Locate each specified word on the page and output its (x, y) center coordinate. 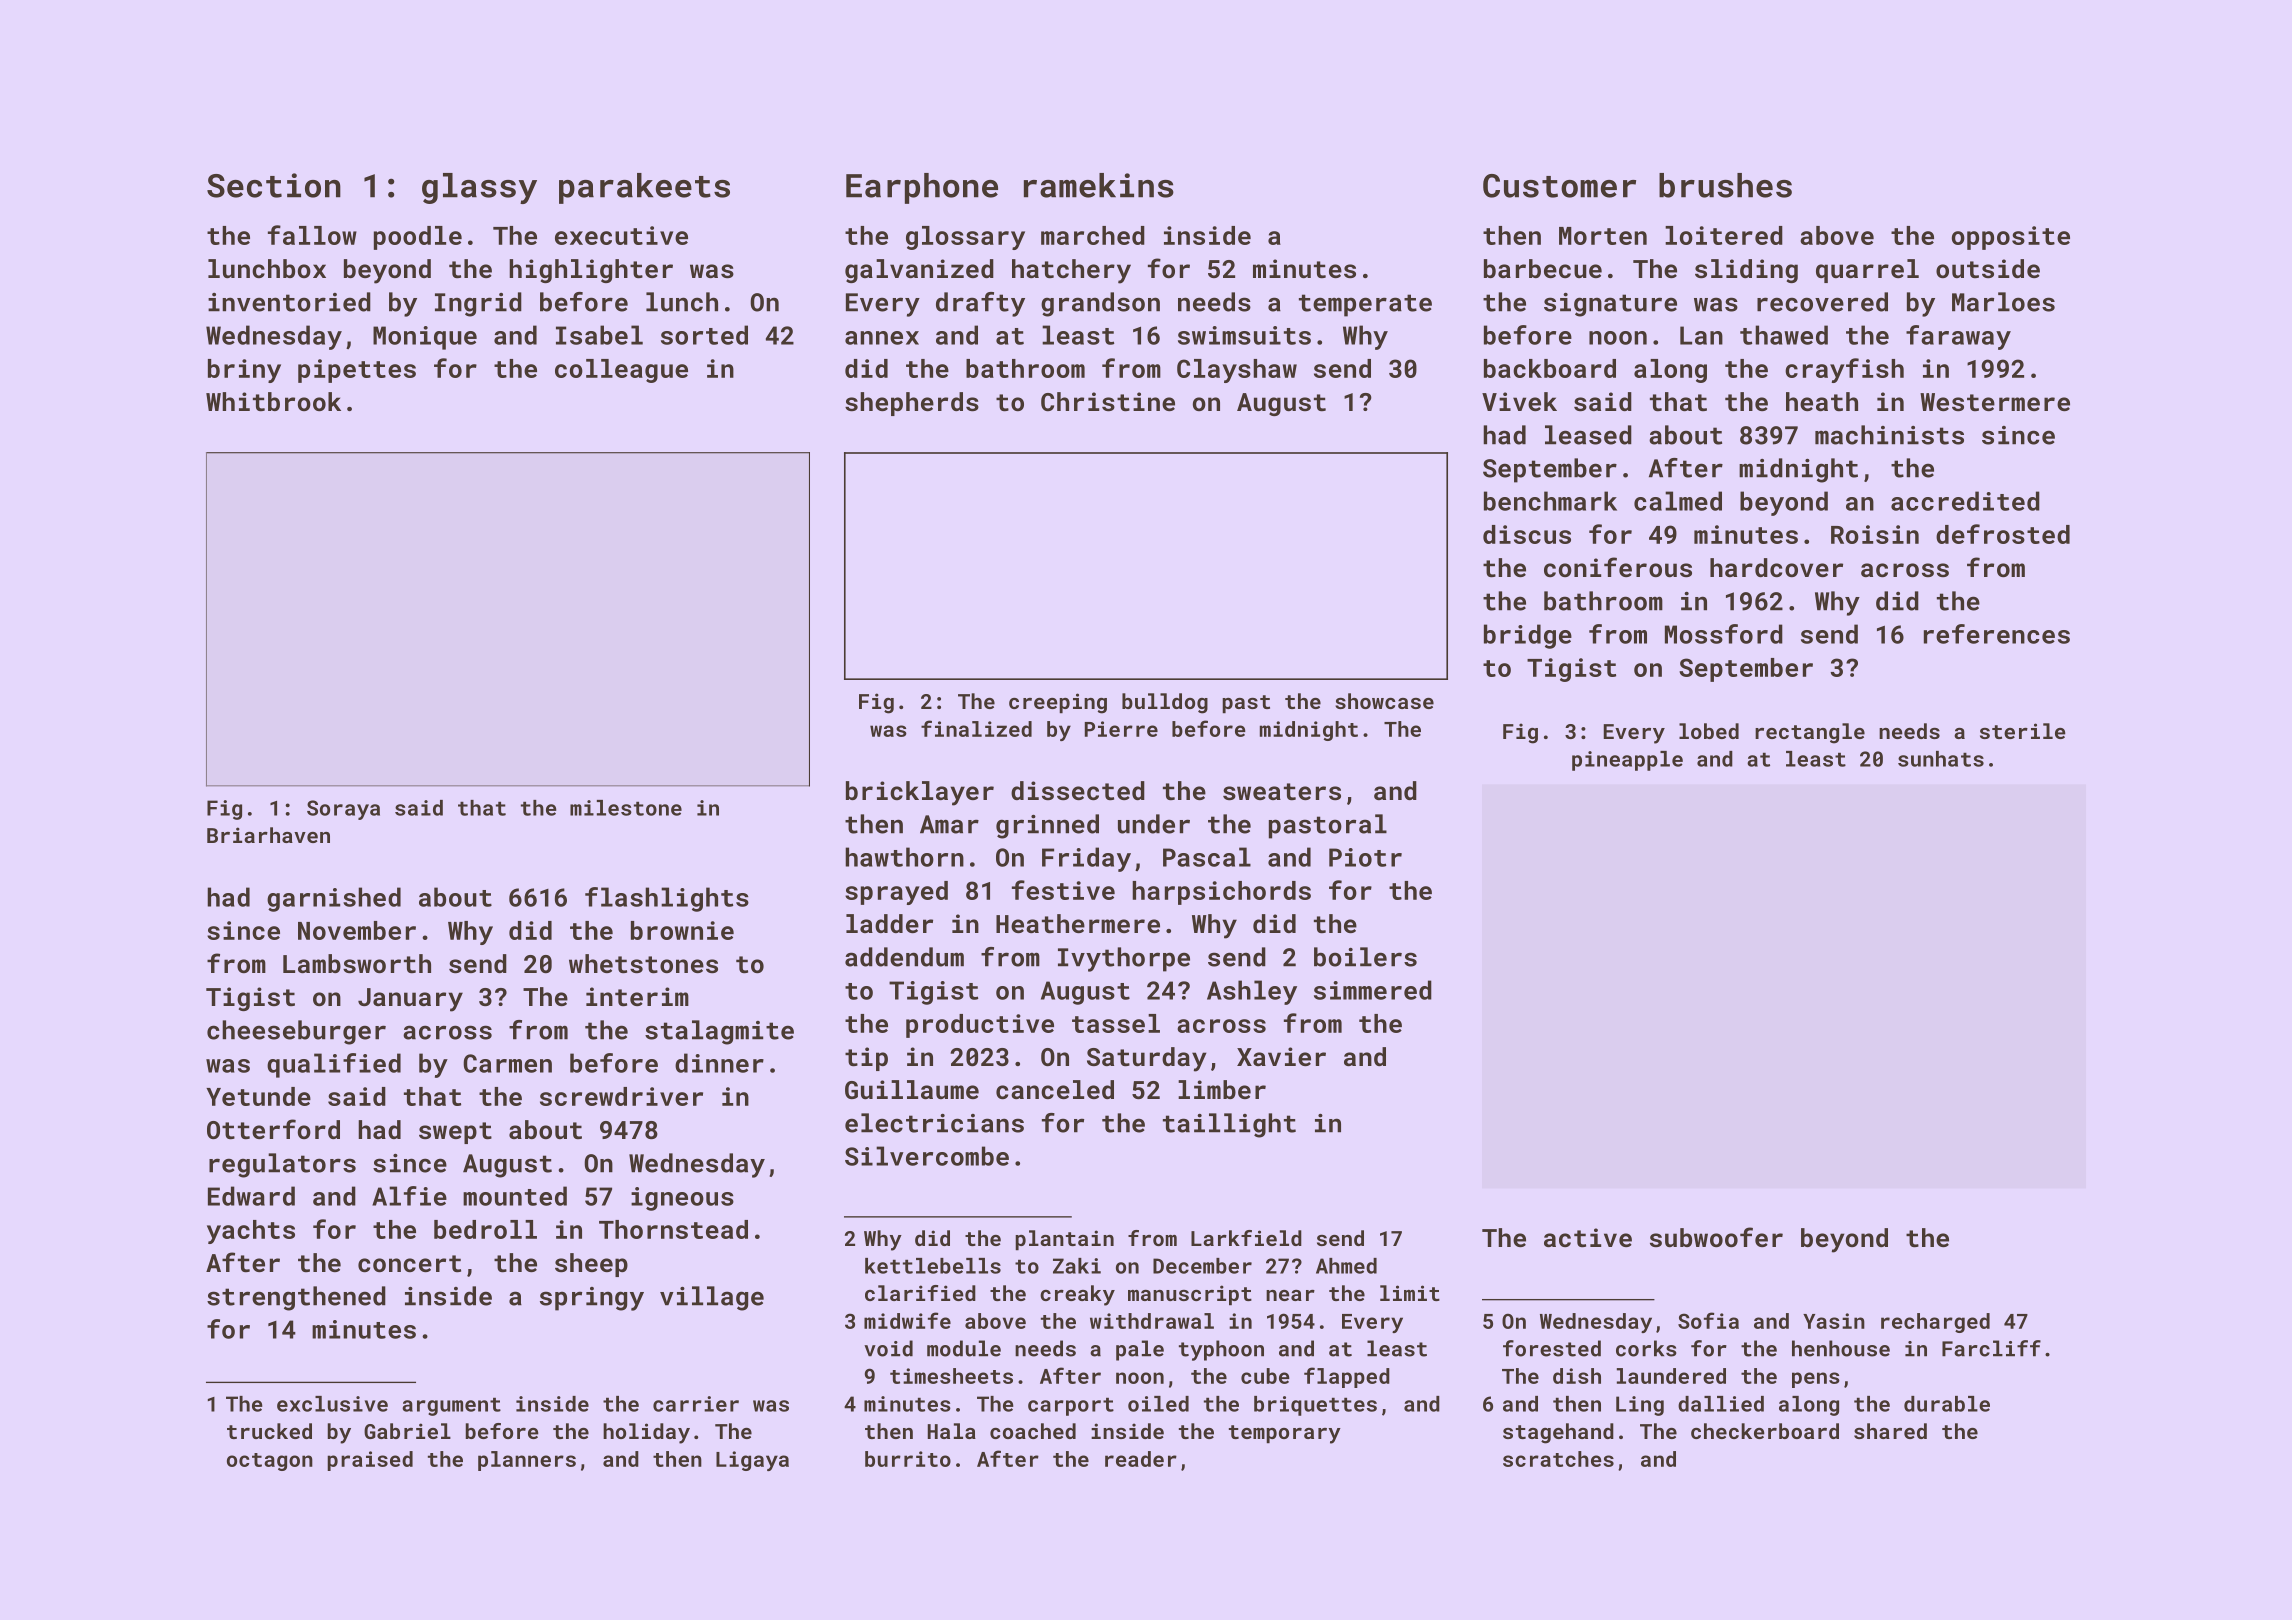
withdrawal (1152, 1321)
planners (527, 1461)
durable (1947, 1404)
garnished (334, 899)
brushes (1725, 185)
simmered (1373, 990)
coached (1033, 1431)
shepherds (912, 404)
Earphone (922, 188)
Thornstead (673, 1229)
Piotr (1365, 857)
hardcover (1776, 567)
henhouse (1841, 1348)
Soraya (343, 810)
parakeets (644, 188)
